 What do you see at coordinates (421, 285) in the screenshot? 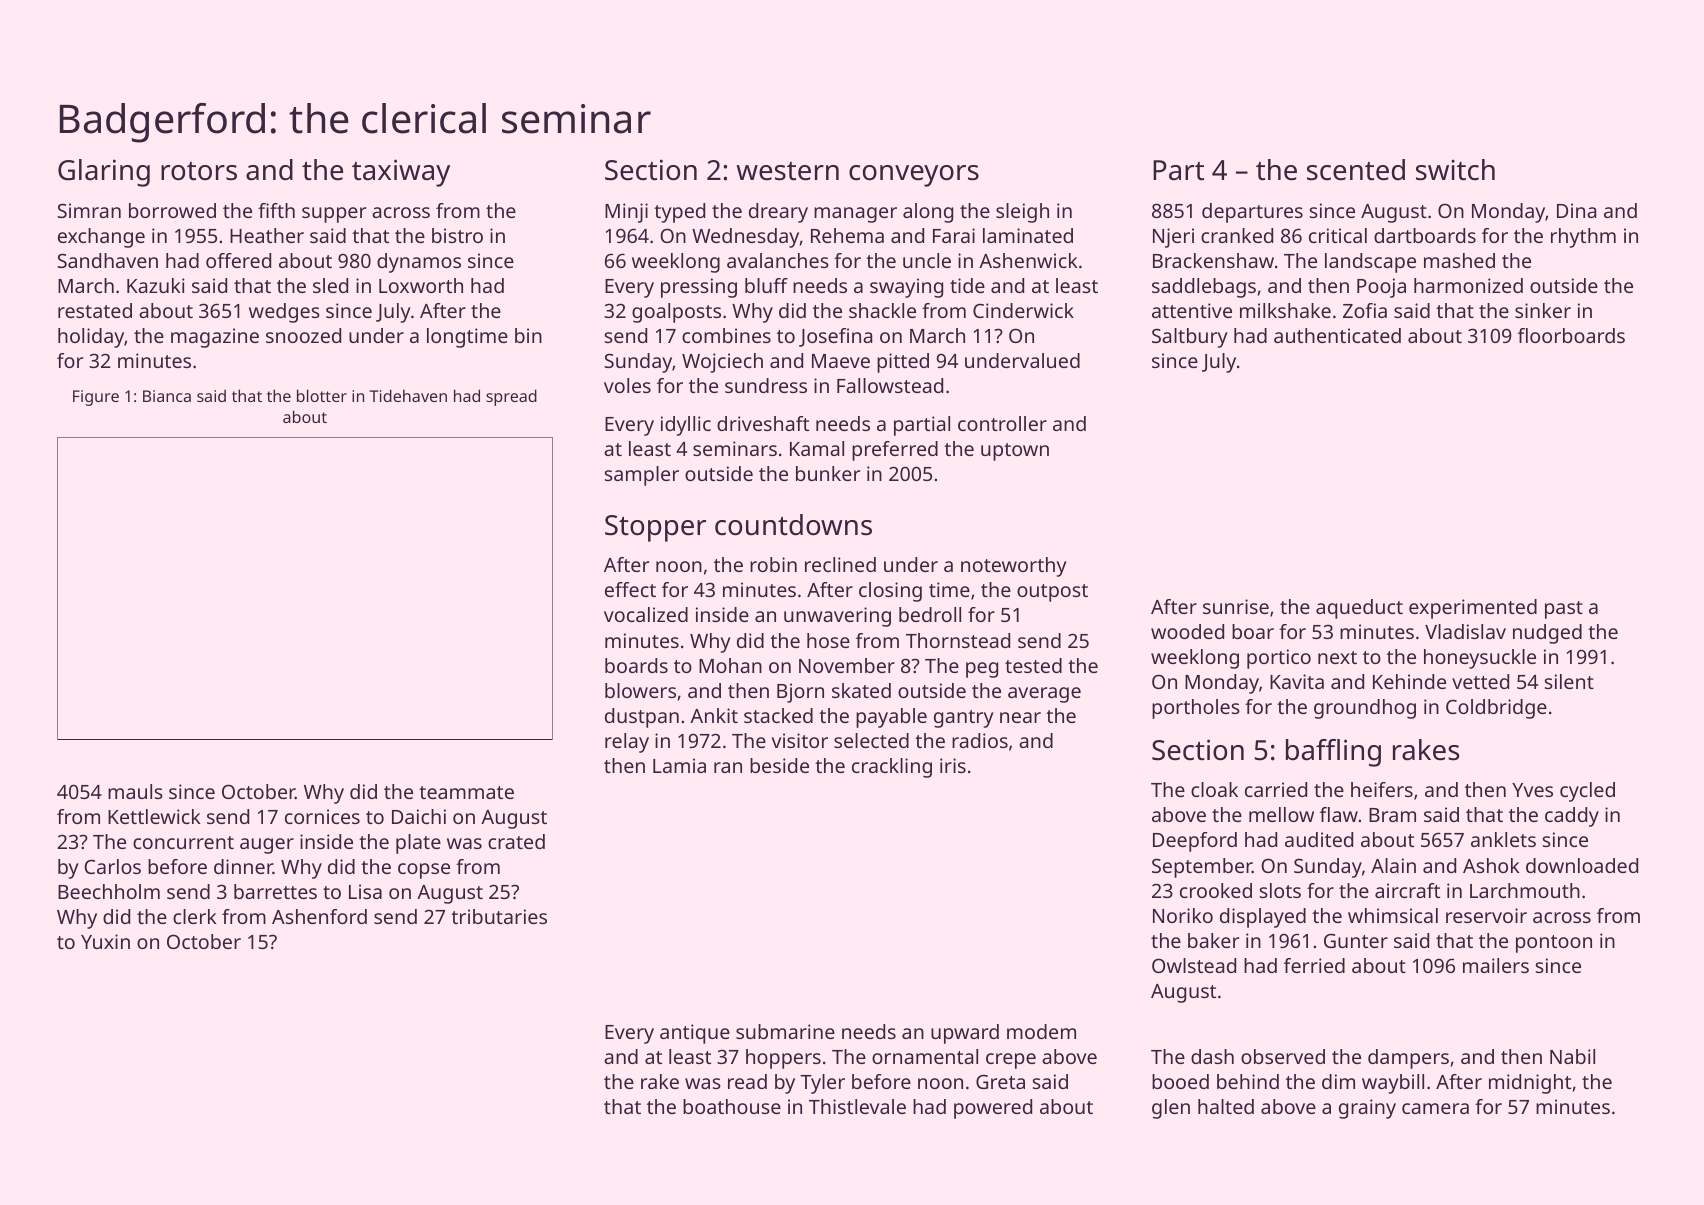
I see `Loxworth` at bounding box center [421, 285].
